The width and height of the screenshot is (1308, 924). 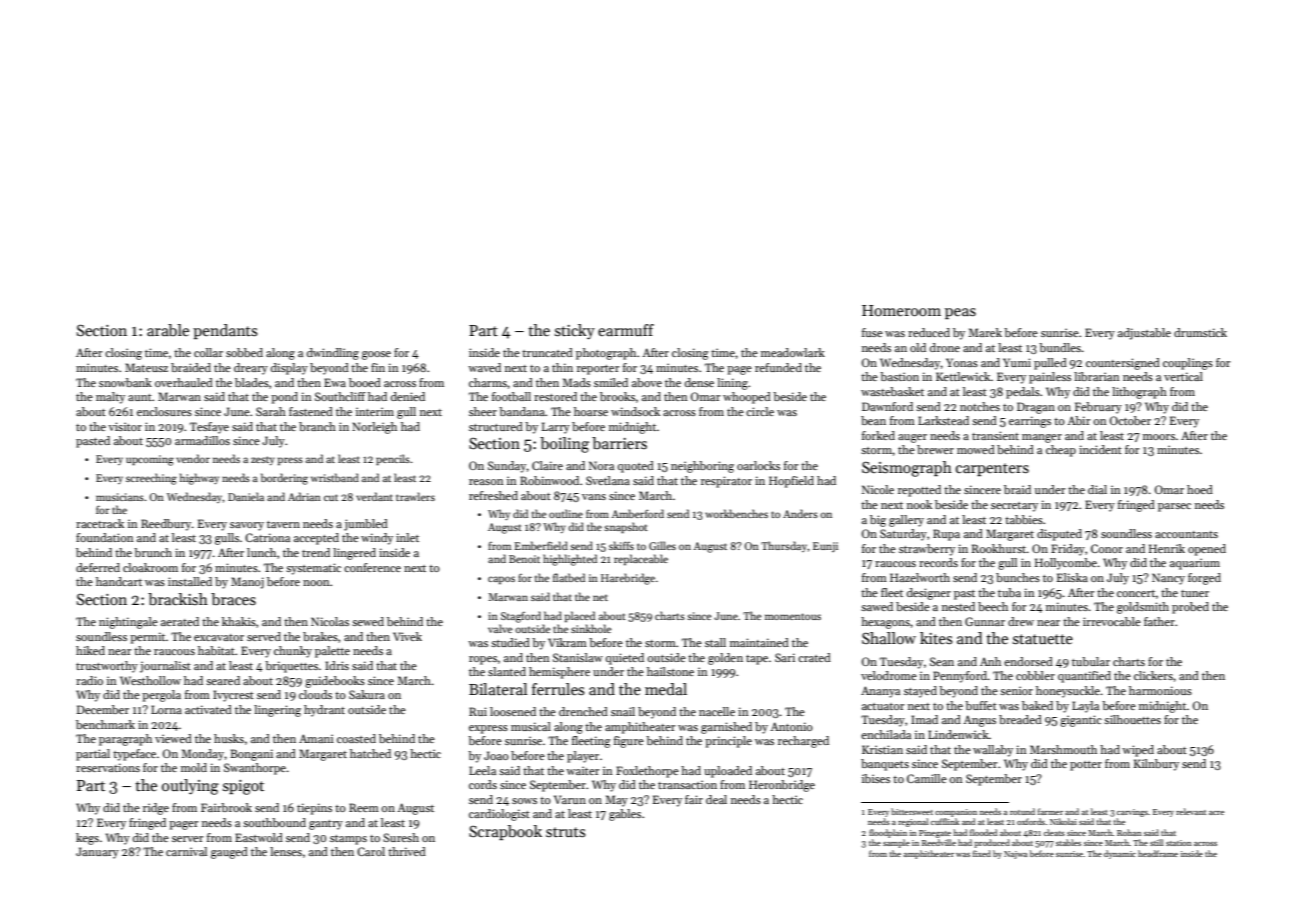 I want to click on peas, so click(x=960, y=313).
